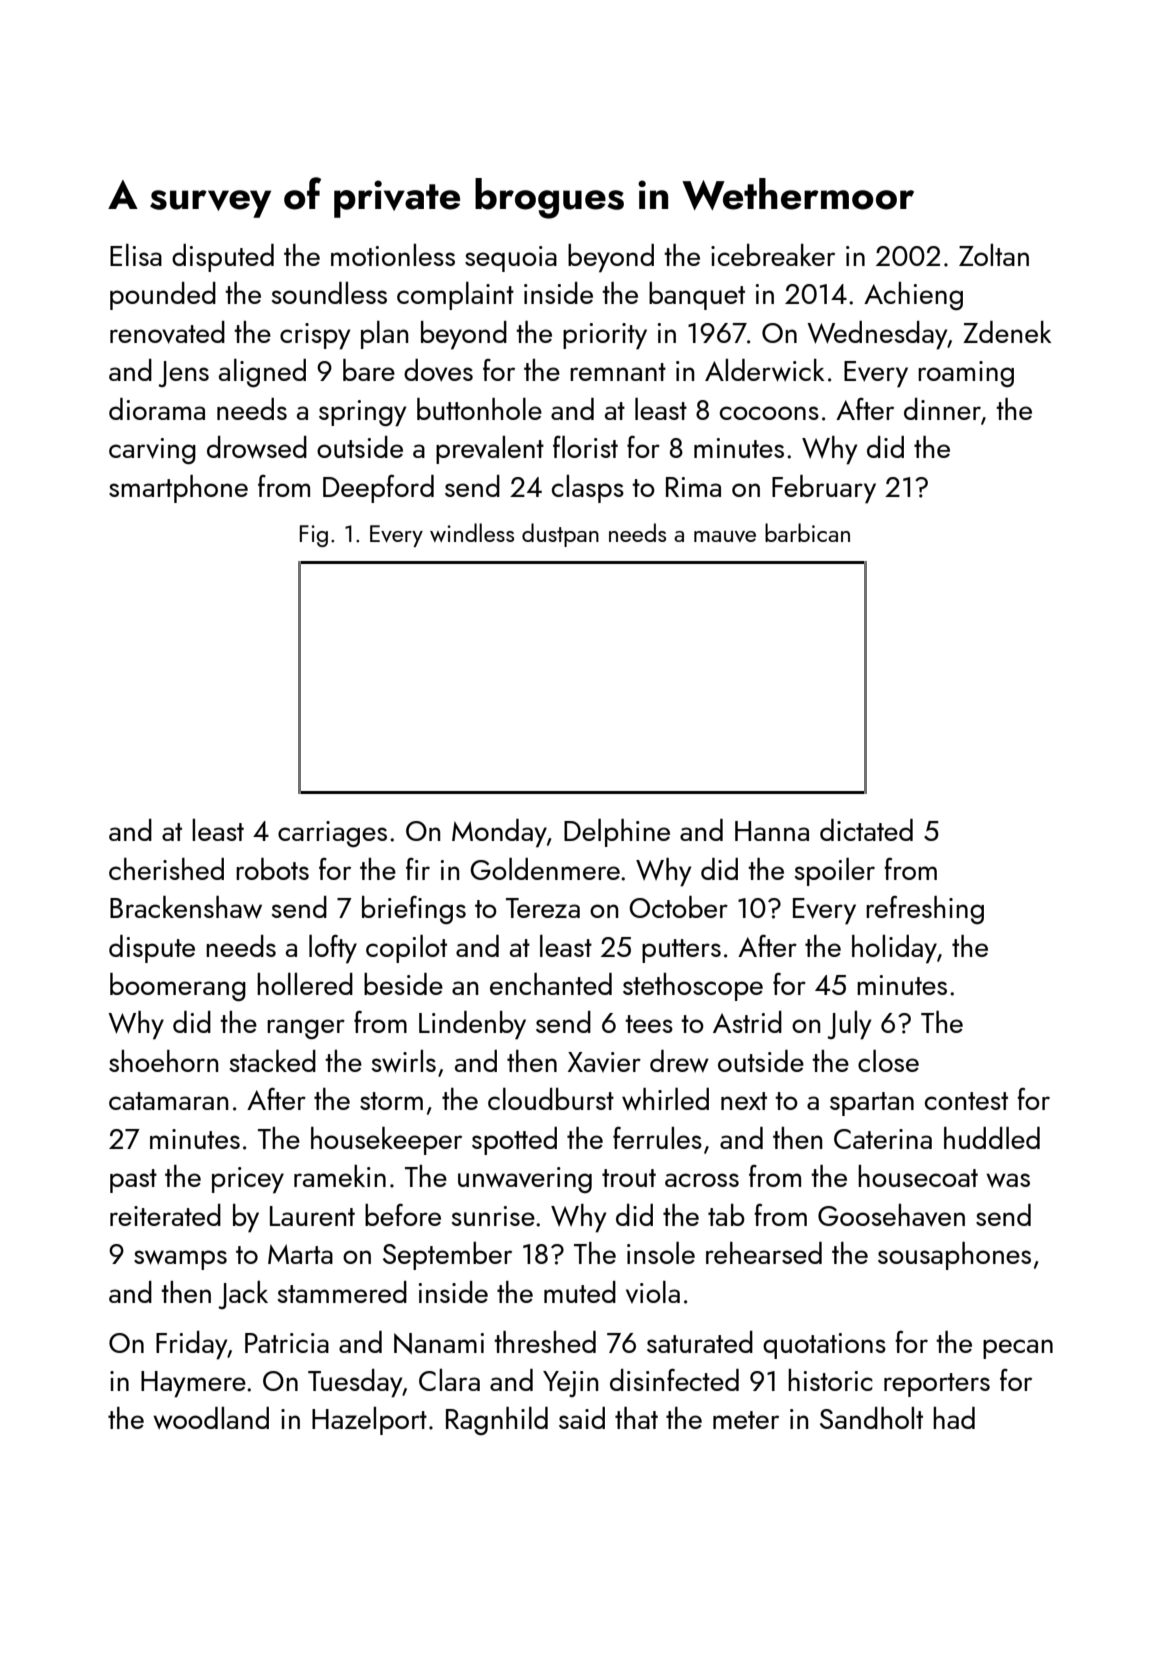 The image size is (1165, 1654). What do you see at coordinates (438, 370) in the screenshot?
I see `doves` at bounding box center [438, 370].
